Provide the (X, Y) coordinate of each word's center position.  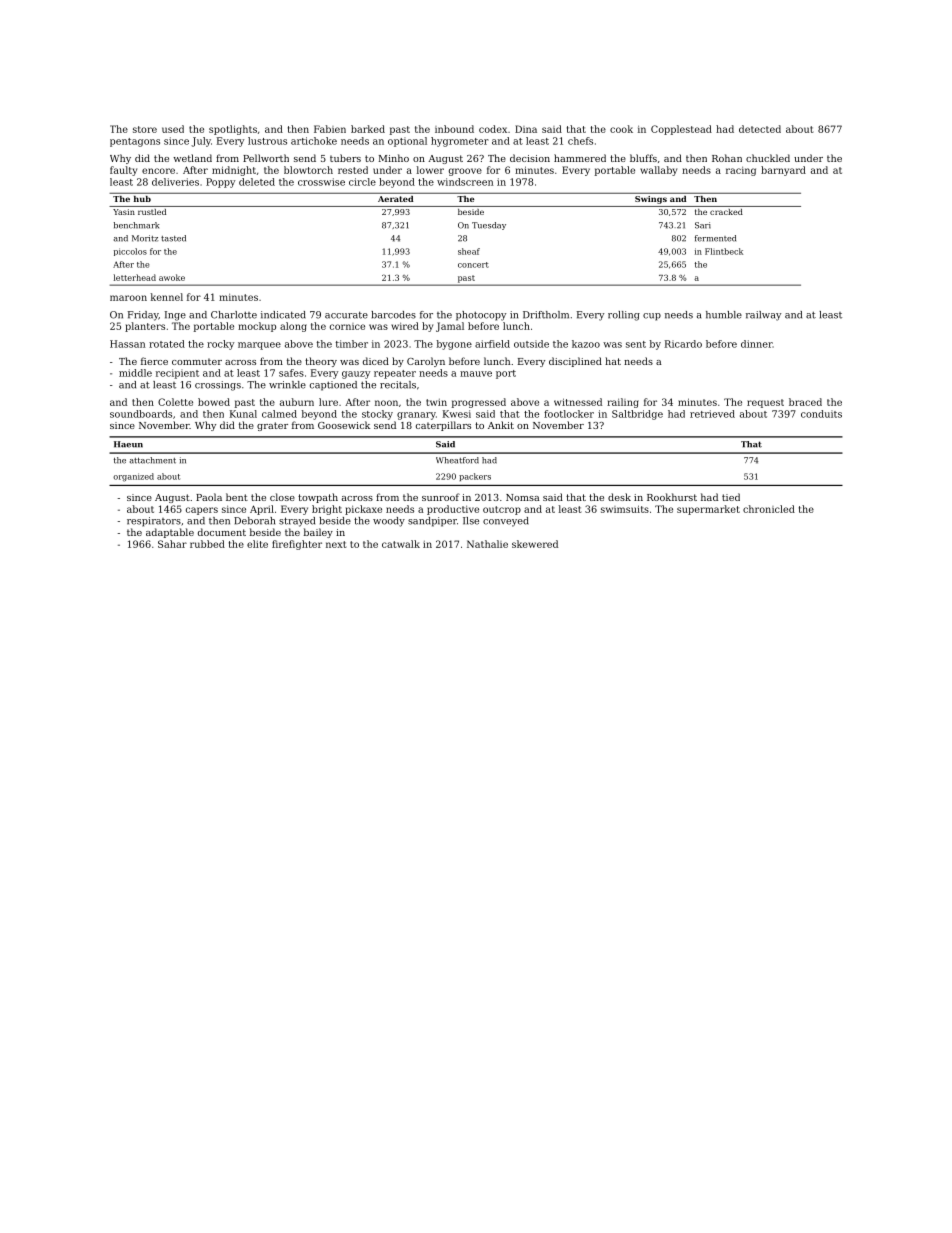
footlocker (569, 414)
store (145, 129)
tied (731, 497)
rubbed (207, 544)
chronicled (769, 509)
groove (465, 172)
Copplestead (681, 130)
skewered (535, 544)
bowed (214, 402)
